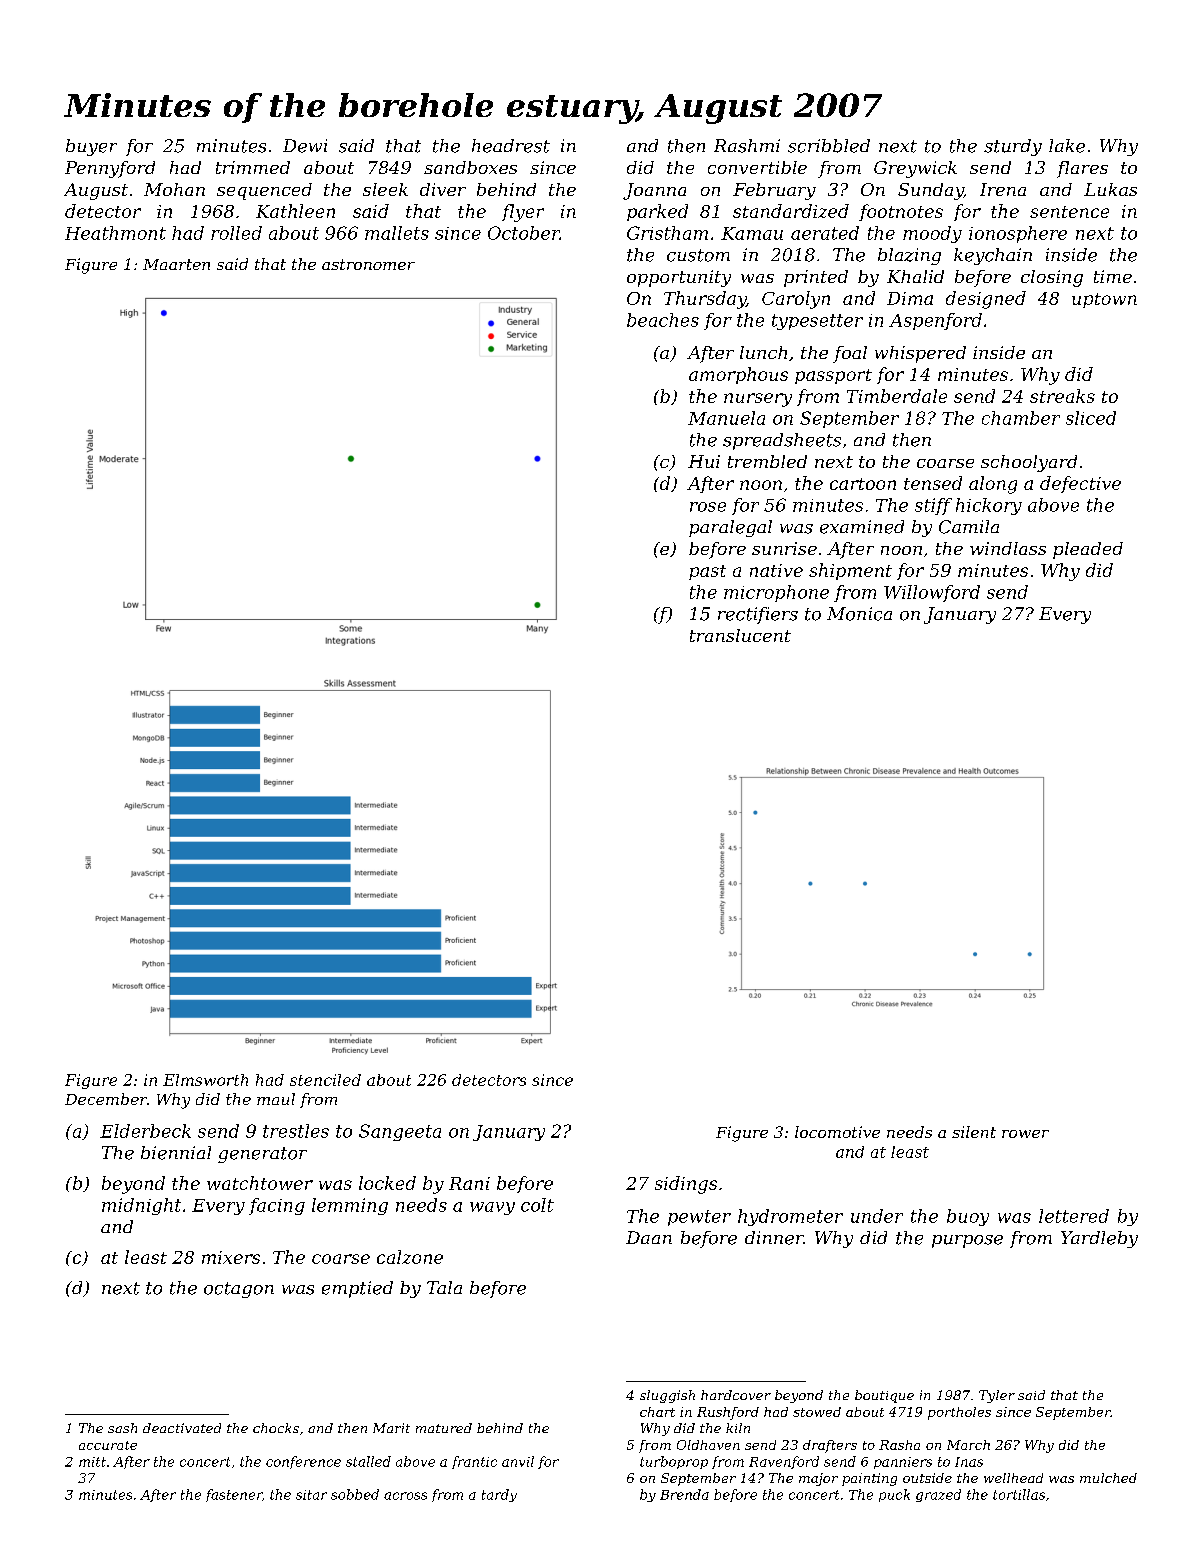  What do you see at coordinates (704, 461) in the page?
I see `Hui` at bounding box center [704, 461].
